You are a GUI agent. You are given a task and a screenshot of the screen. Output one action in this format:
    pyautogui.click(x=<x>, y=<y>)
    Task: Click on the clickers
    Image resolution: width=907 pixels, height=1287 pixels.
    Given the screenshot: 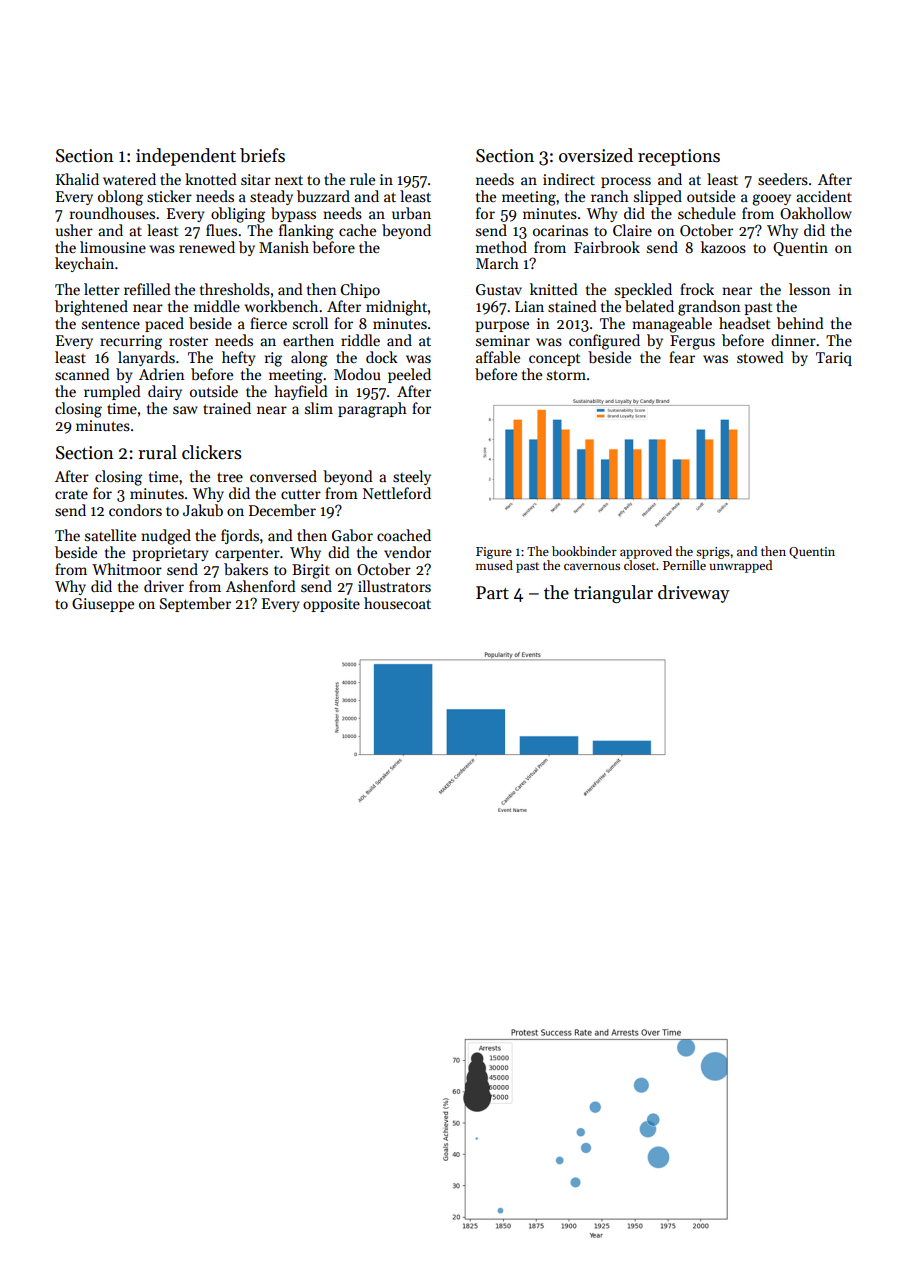 What is the action you would take?
    pyautogui.click(x=211, y=452)
